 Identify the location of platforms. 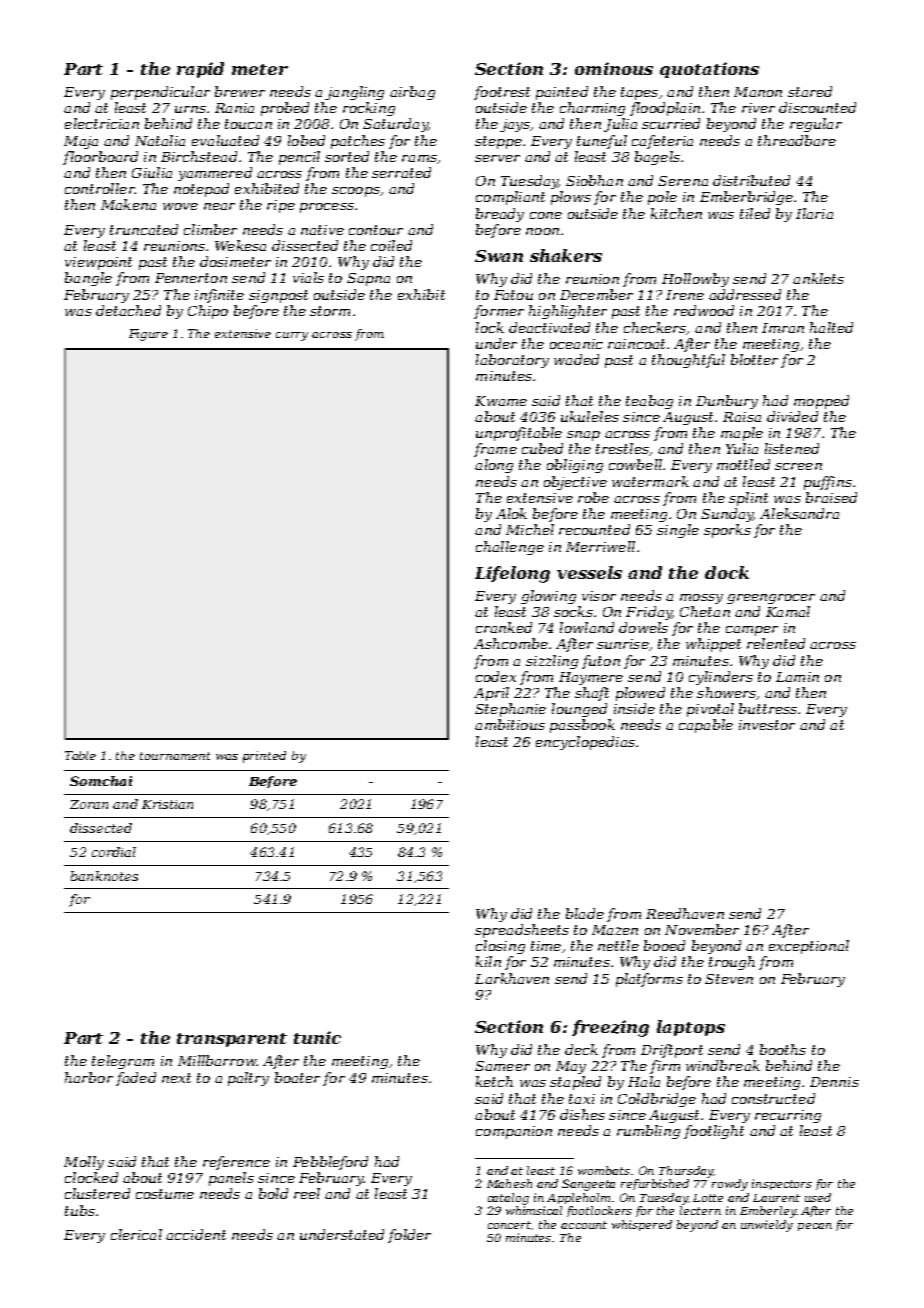
(649, 980).
